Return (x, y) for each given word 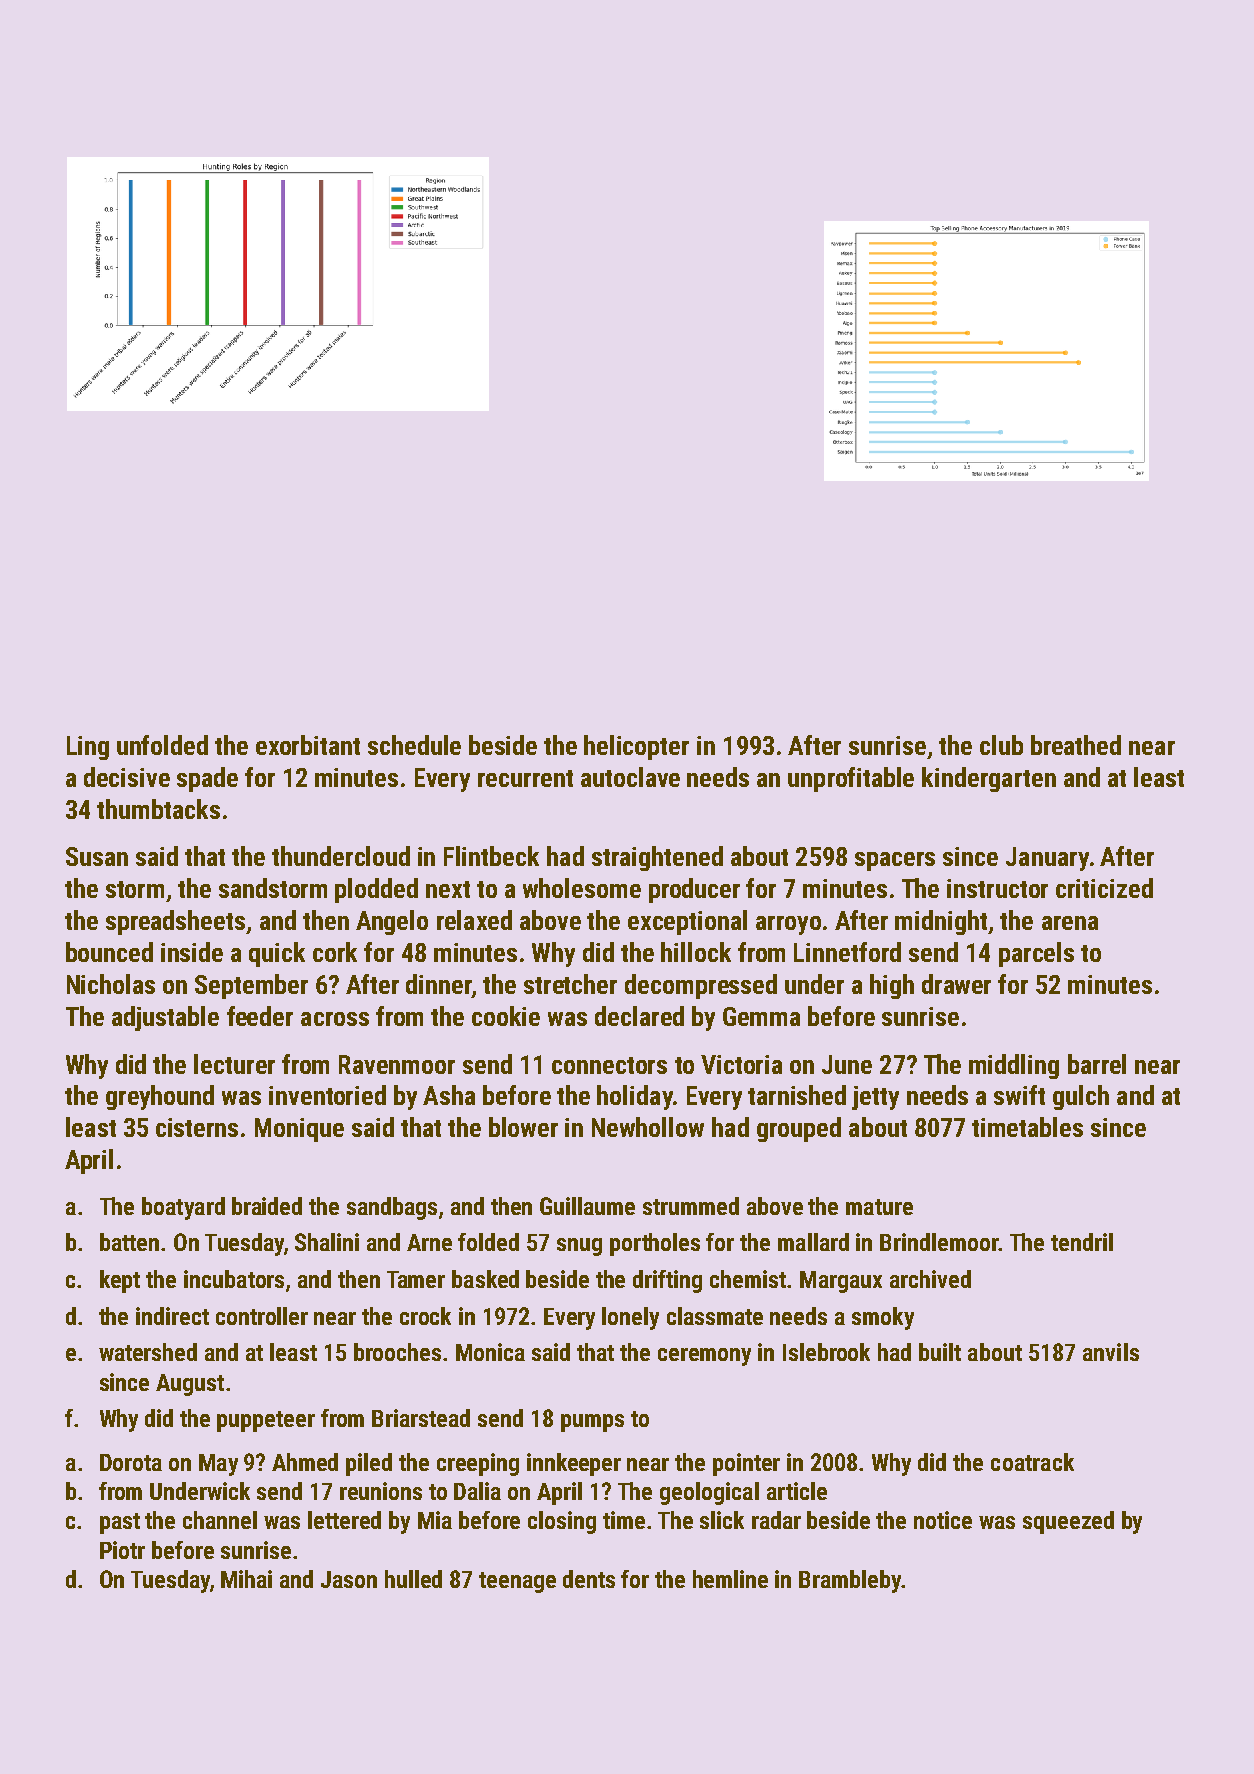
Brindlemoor (939, 1242)
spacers (895, 861)
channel (220, 1520)
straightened (657, 858)
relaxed (474, 920)
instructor (997, 888)
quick (277, 954)
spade (207, 779)
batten (129, 1242)
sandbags (392, 1208)
